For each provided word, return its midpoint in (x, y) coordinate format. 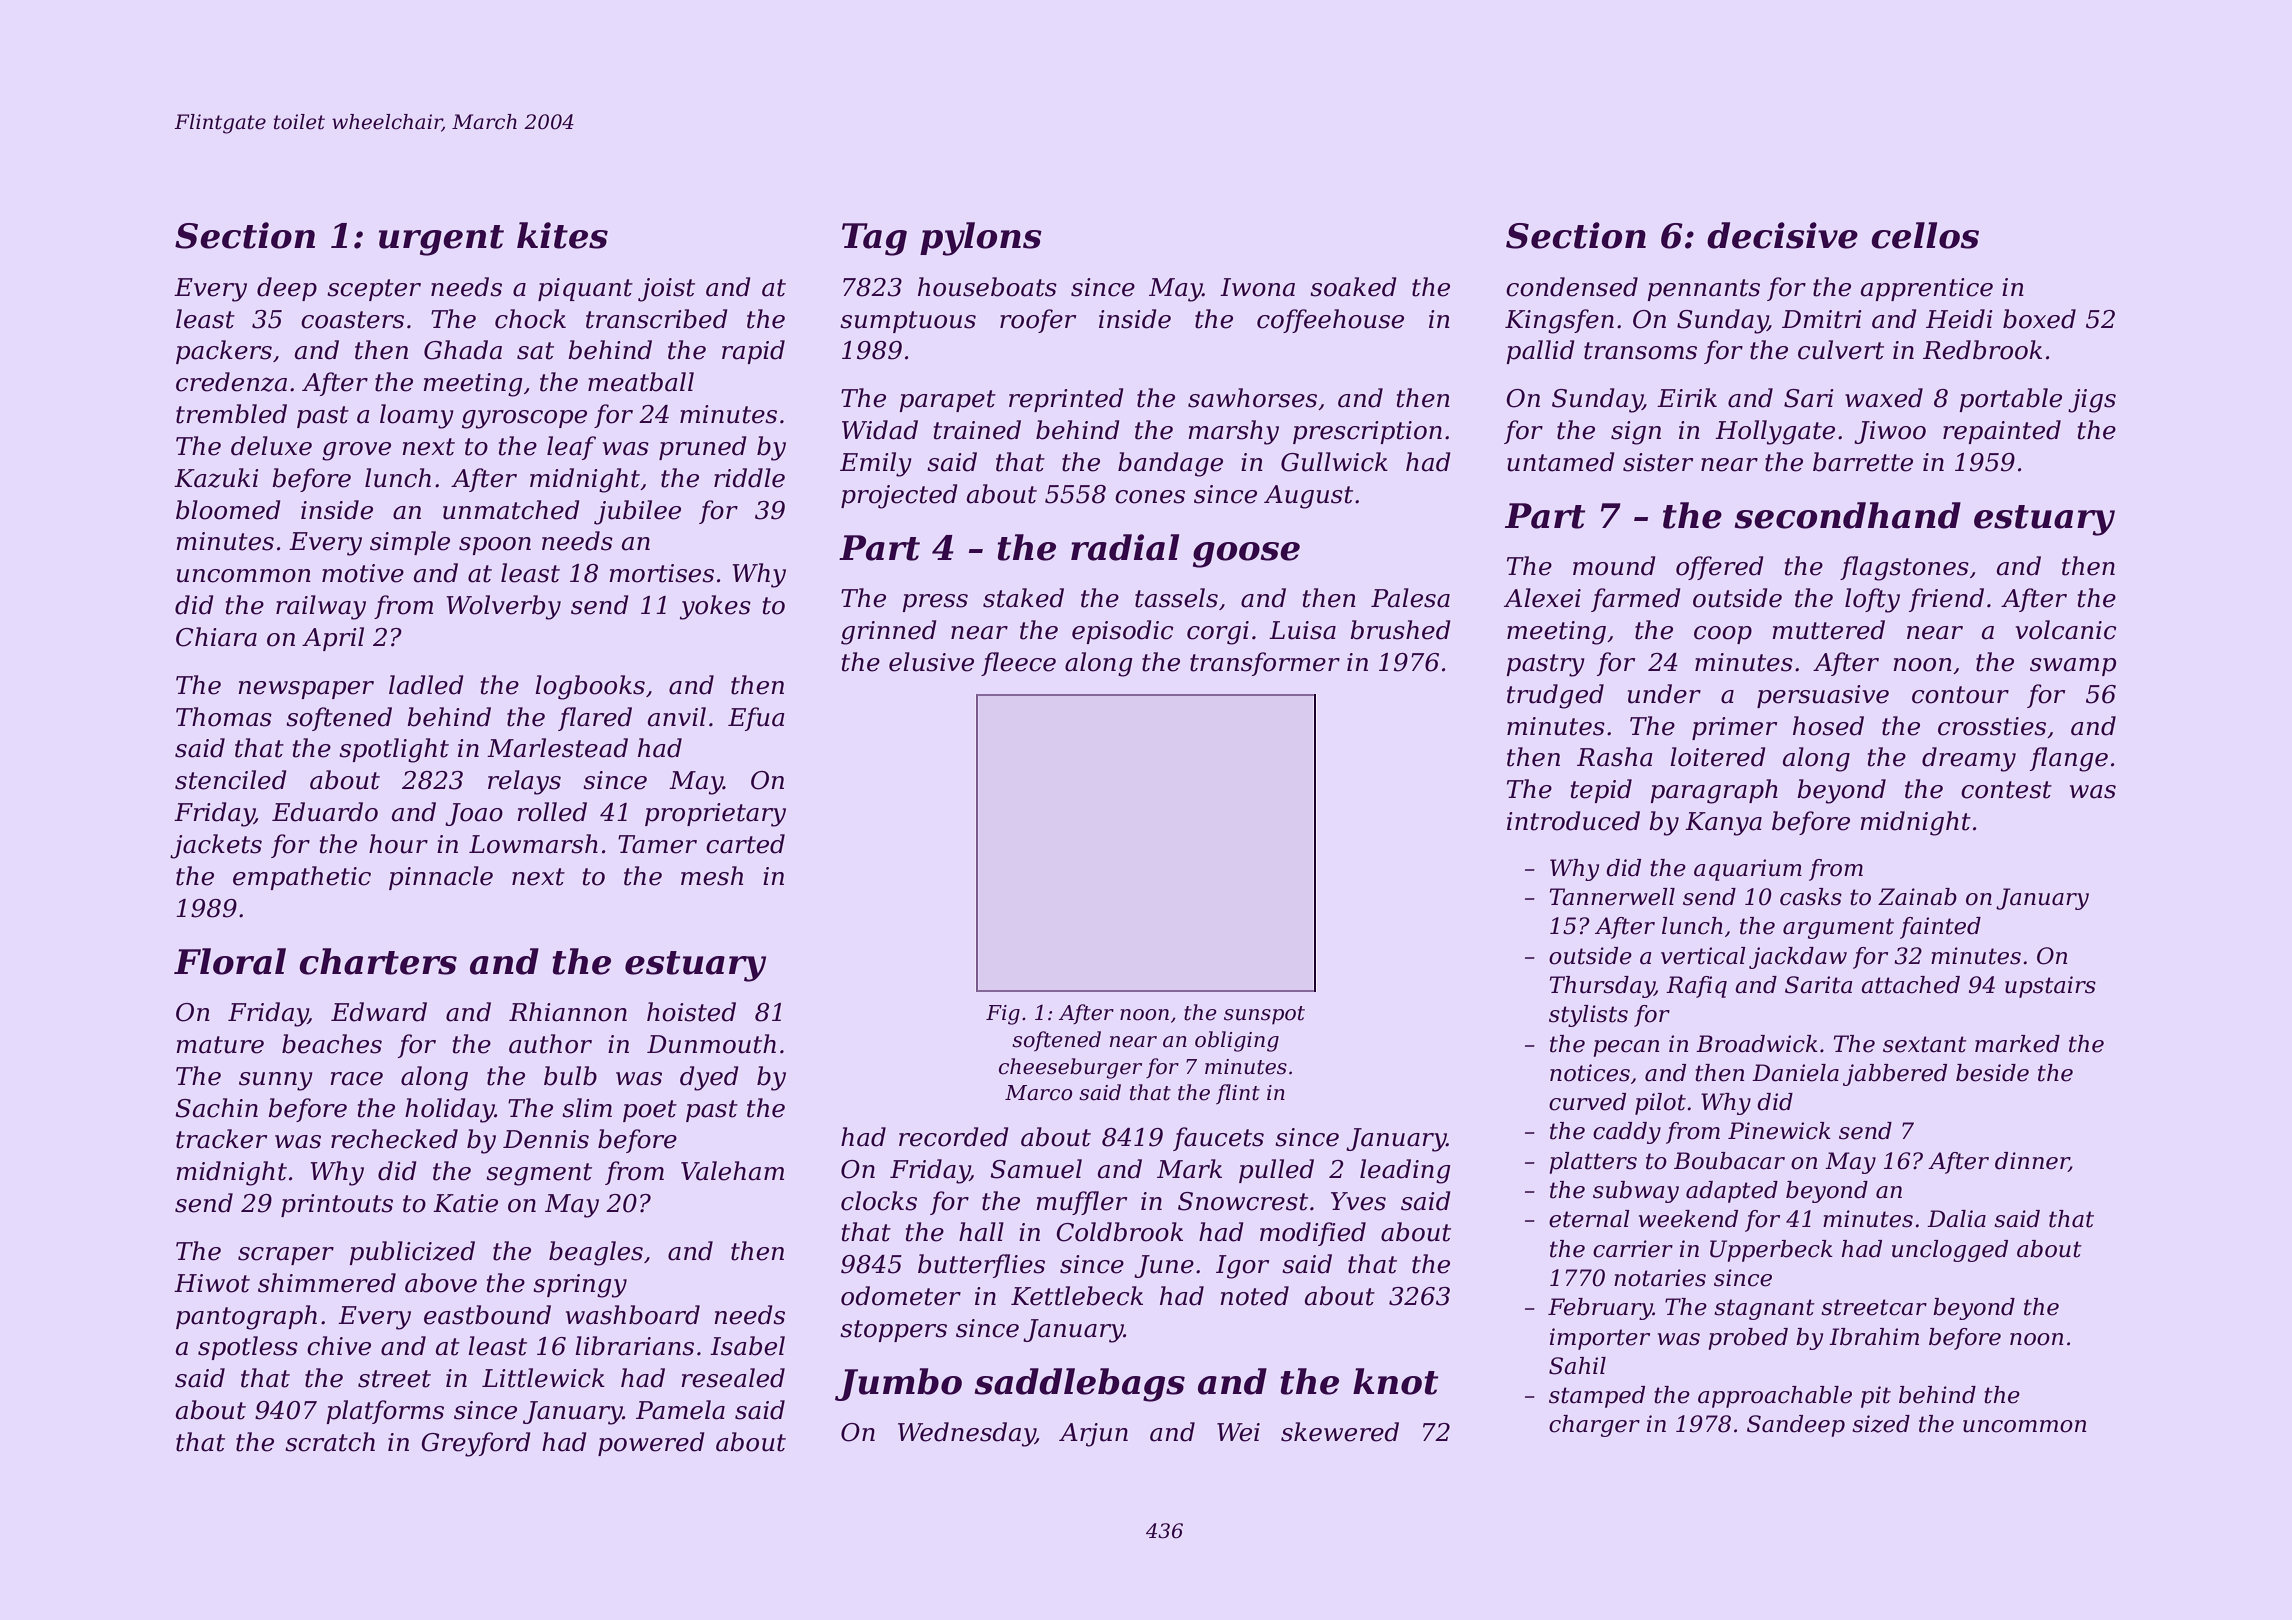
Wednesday (966, 1434)
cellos (1925, 235)
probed (1748, 1339)
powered (651, 1444)
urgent (441, 240)
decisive (1782, 235)
